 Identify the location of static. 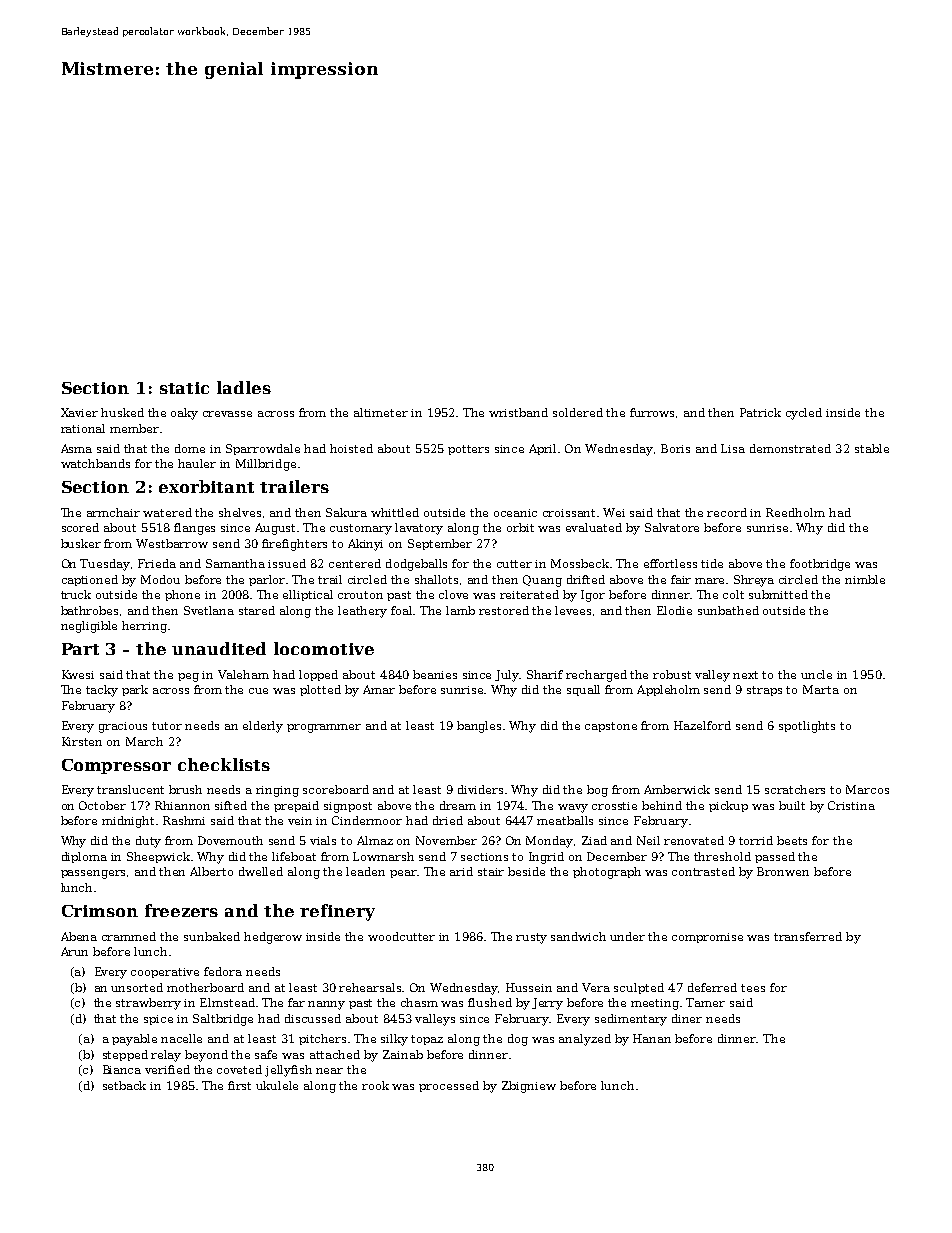
(184, 388).
